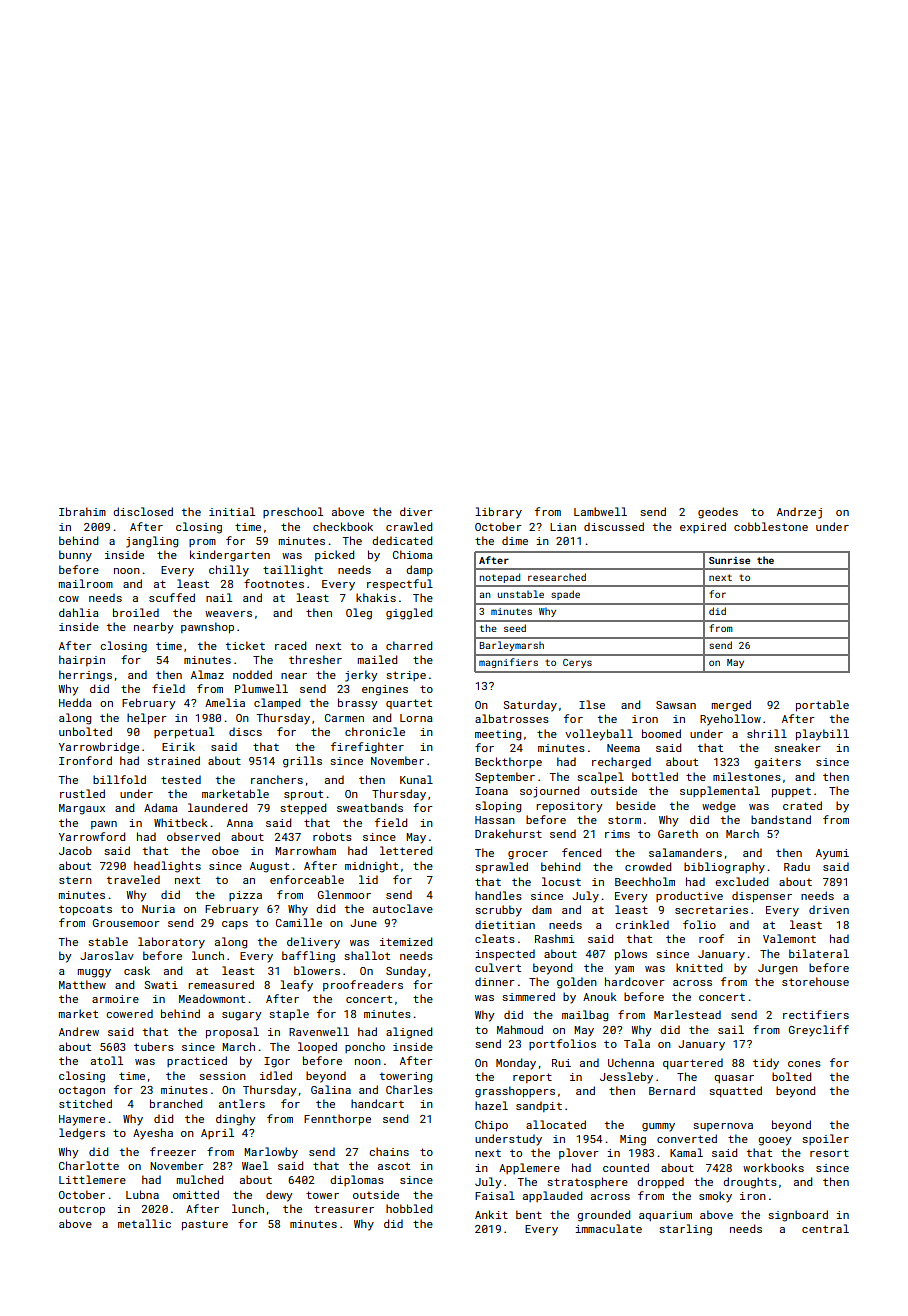 The width and height of the screenshot is (908, 1316). Describe the element at coordinates (172, 597) in the screenshot. I see `scuffed` at that location.
